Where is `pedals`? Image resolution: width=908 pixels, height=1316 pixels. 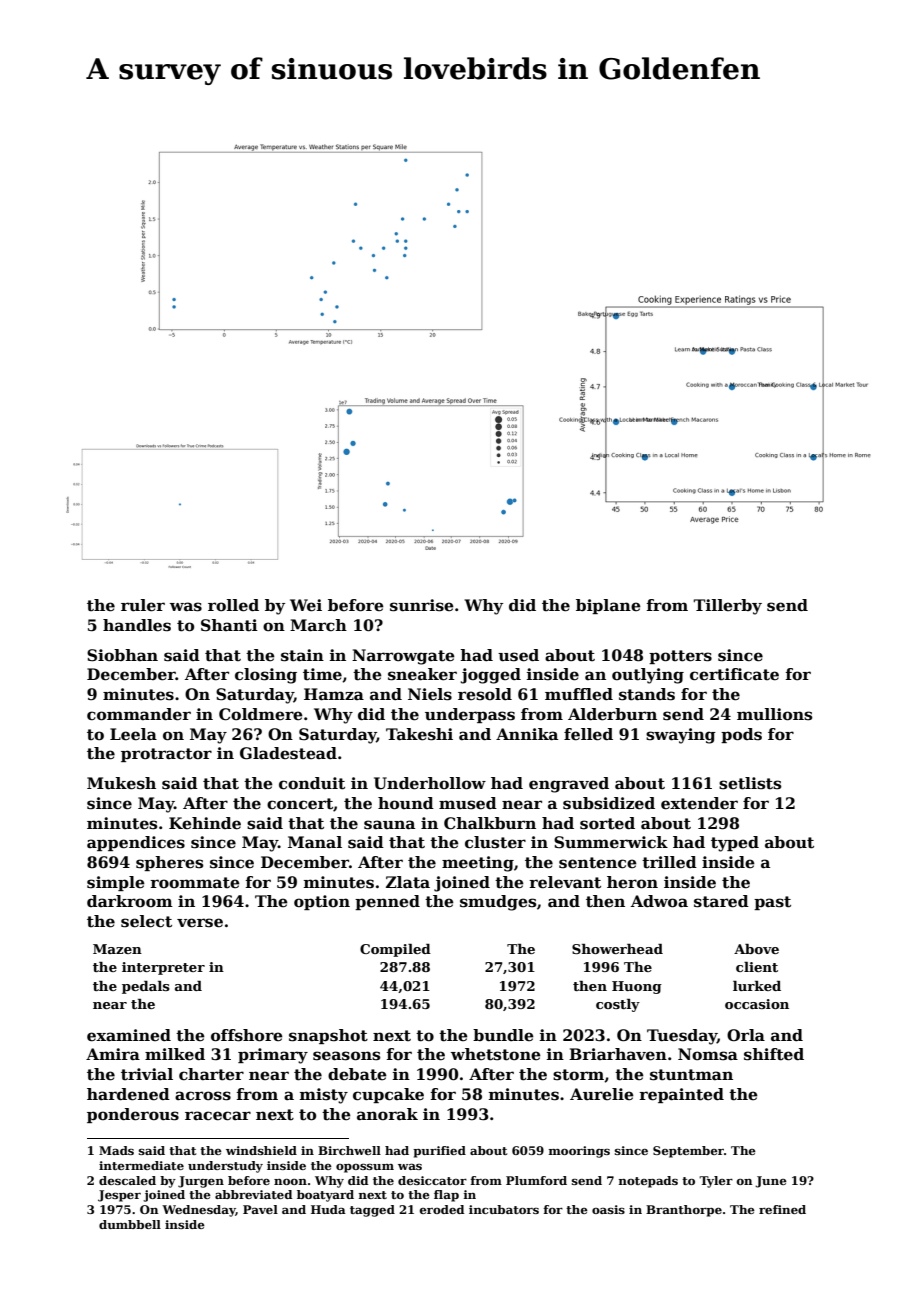 pedals is located at coordinates (146, 987).
